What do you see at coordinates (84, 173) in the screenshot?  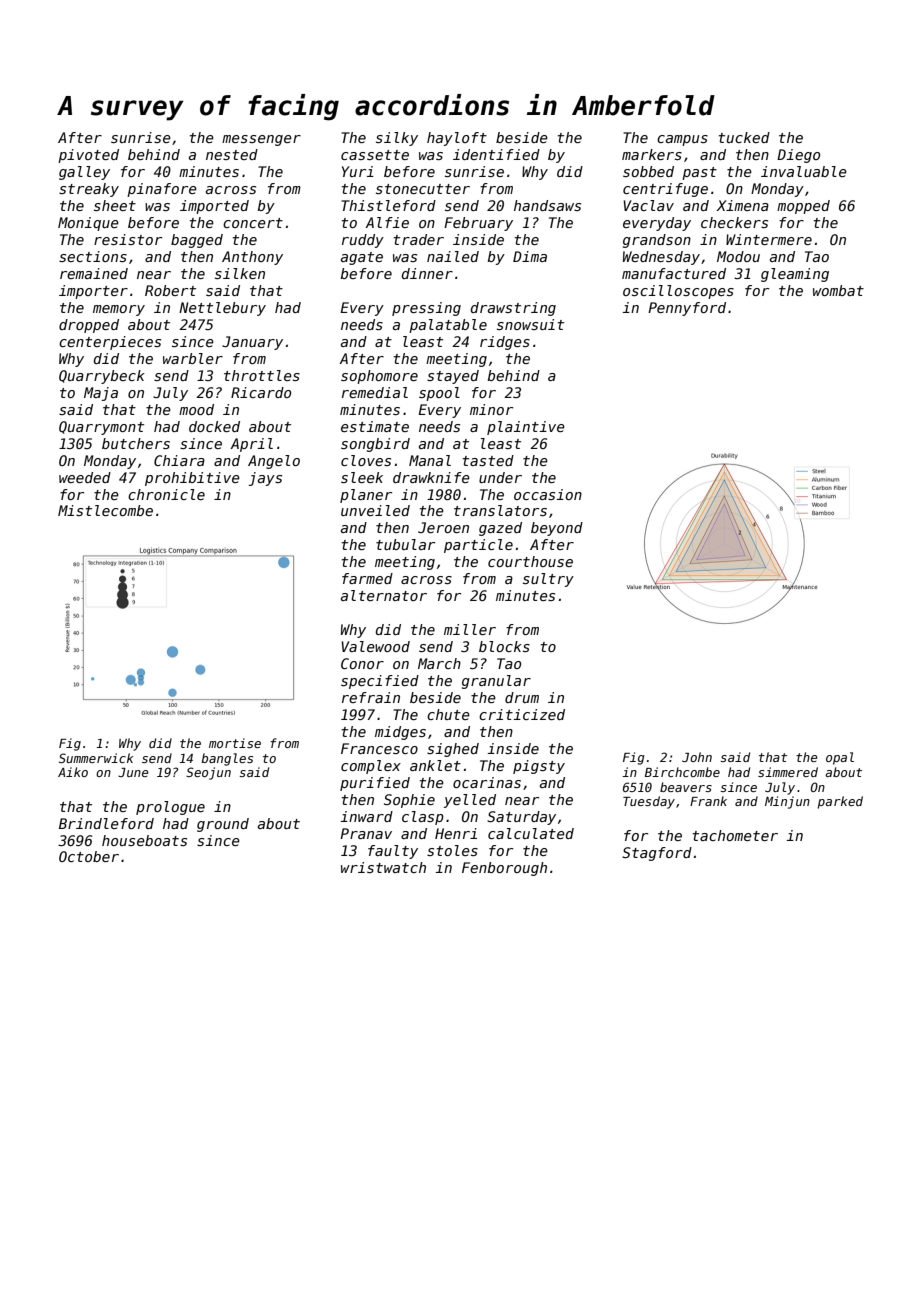 I see `galley` at bounding box center [84, 173].
